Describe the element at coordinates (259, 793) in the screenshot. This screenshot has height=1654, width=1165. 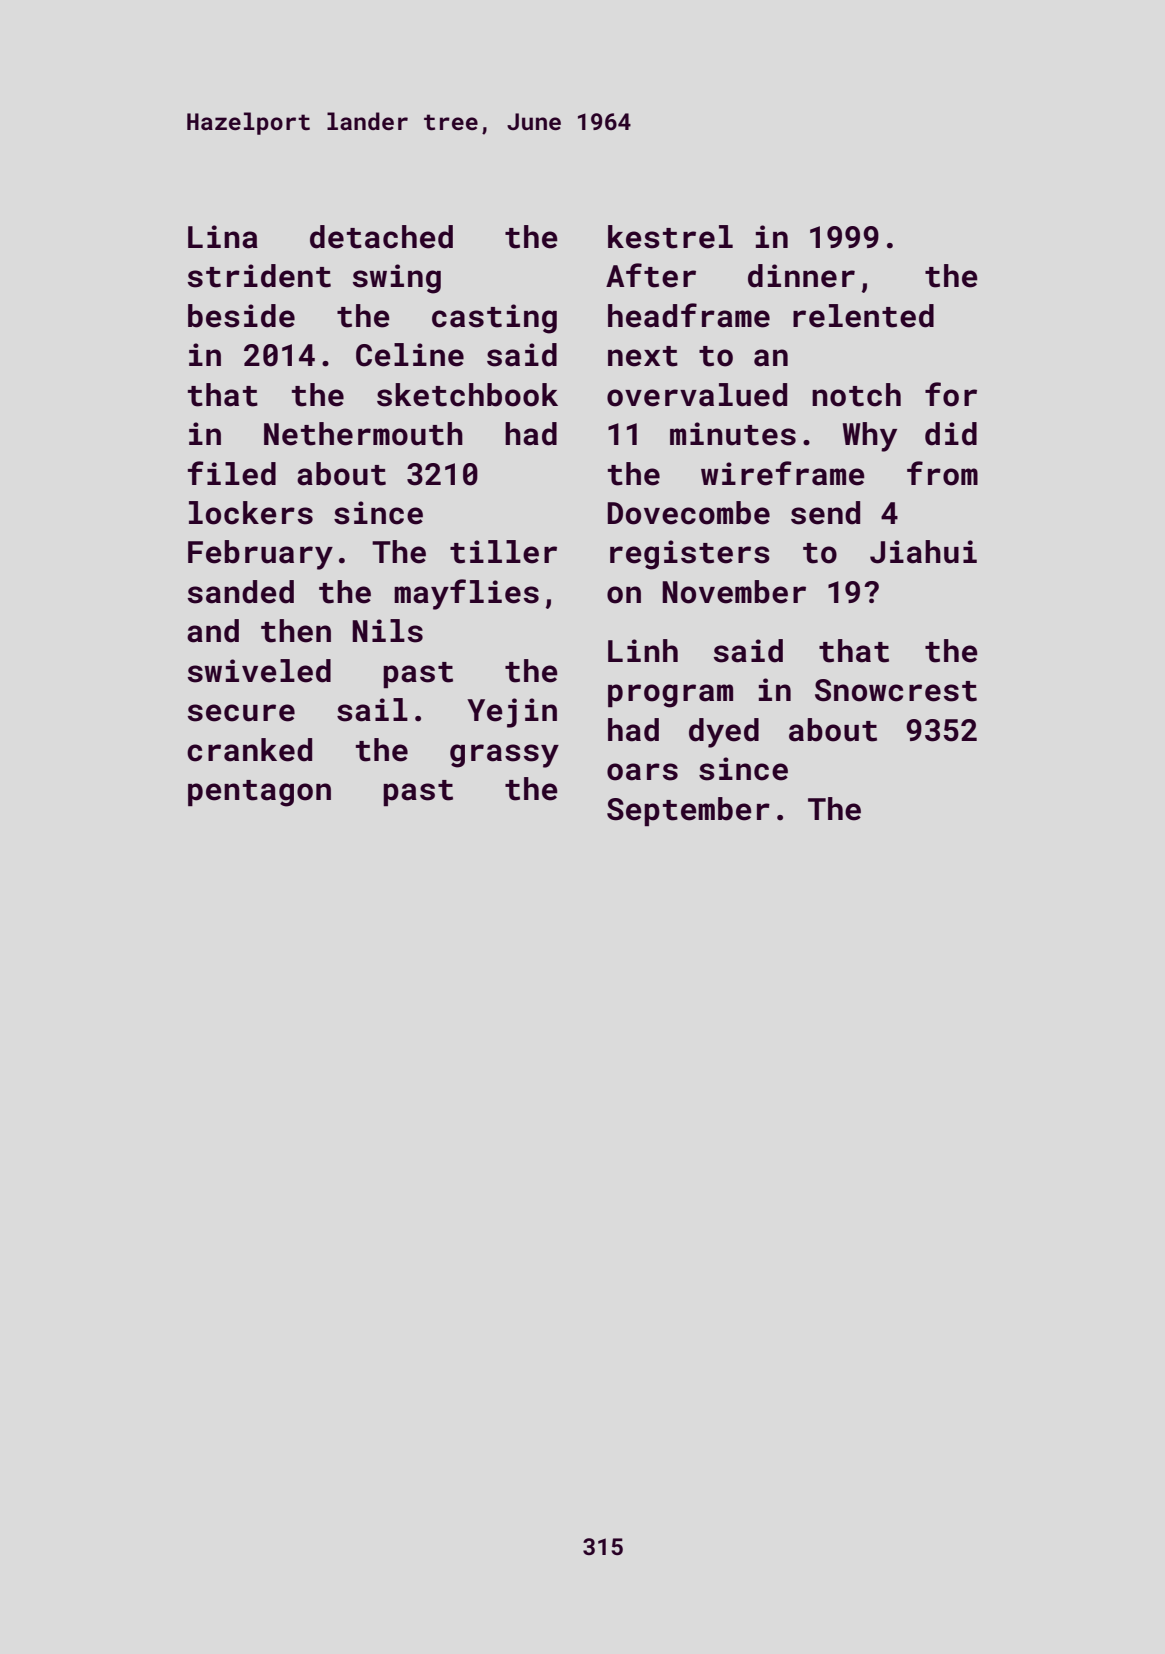
I see `pentagon` at that location.
